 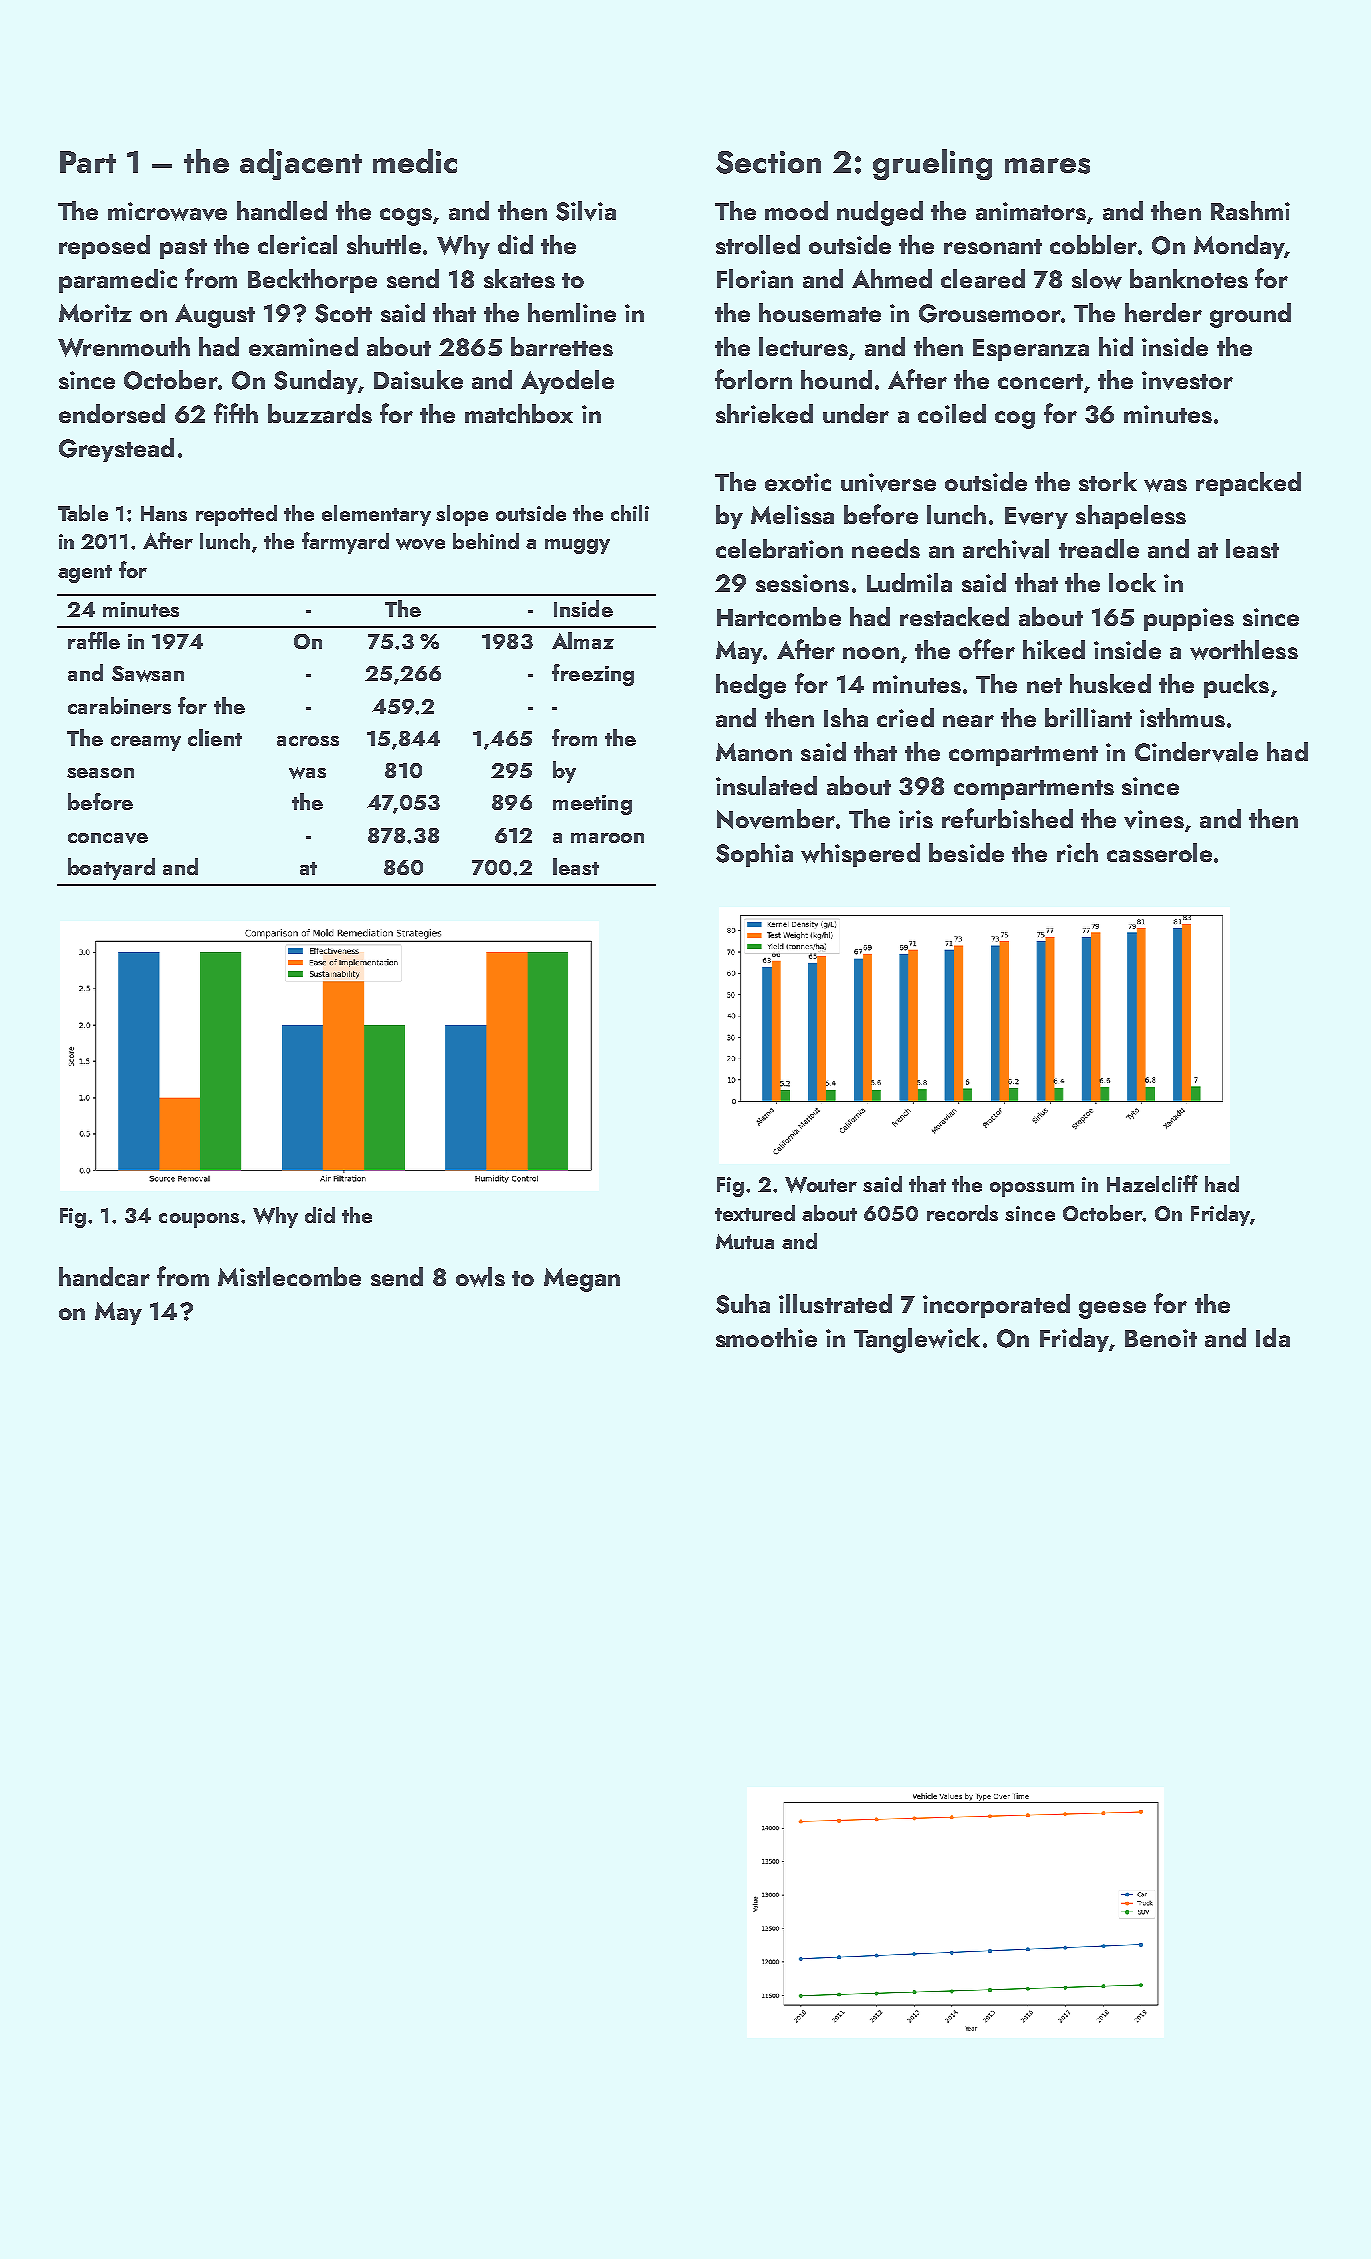 What do you see at coordinates (164, 513) in the screenshot?
I see `Hans` at bounding box center [164, 513].
